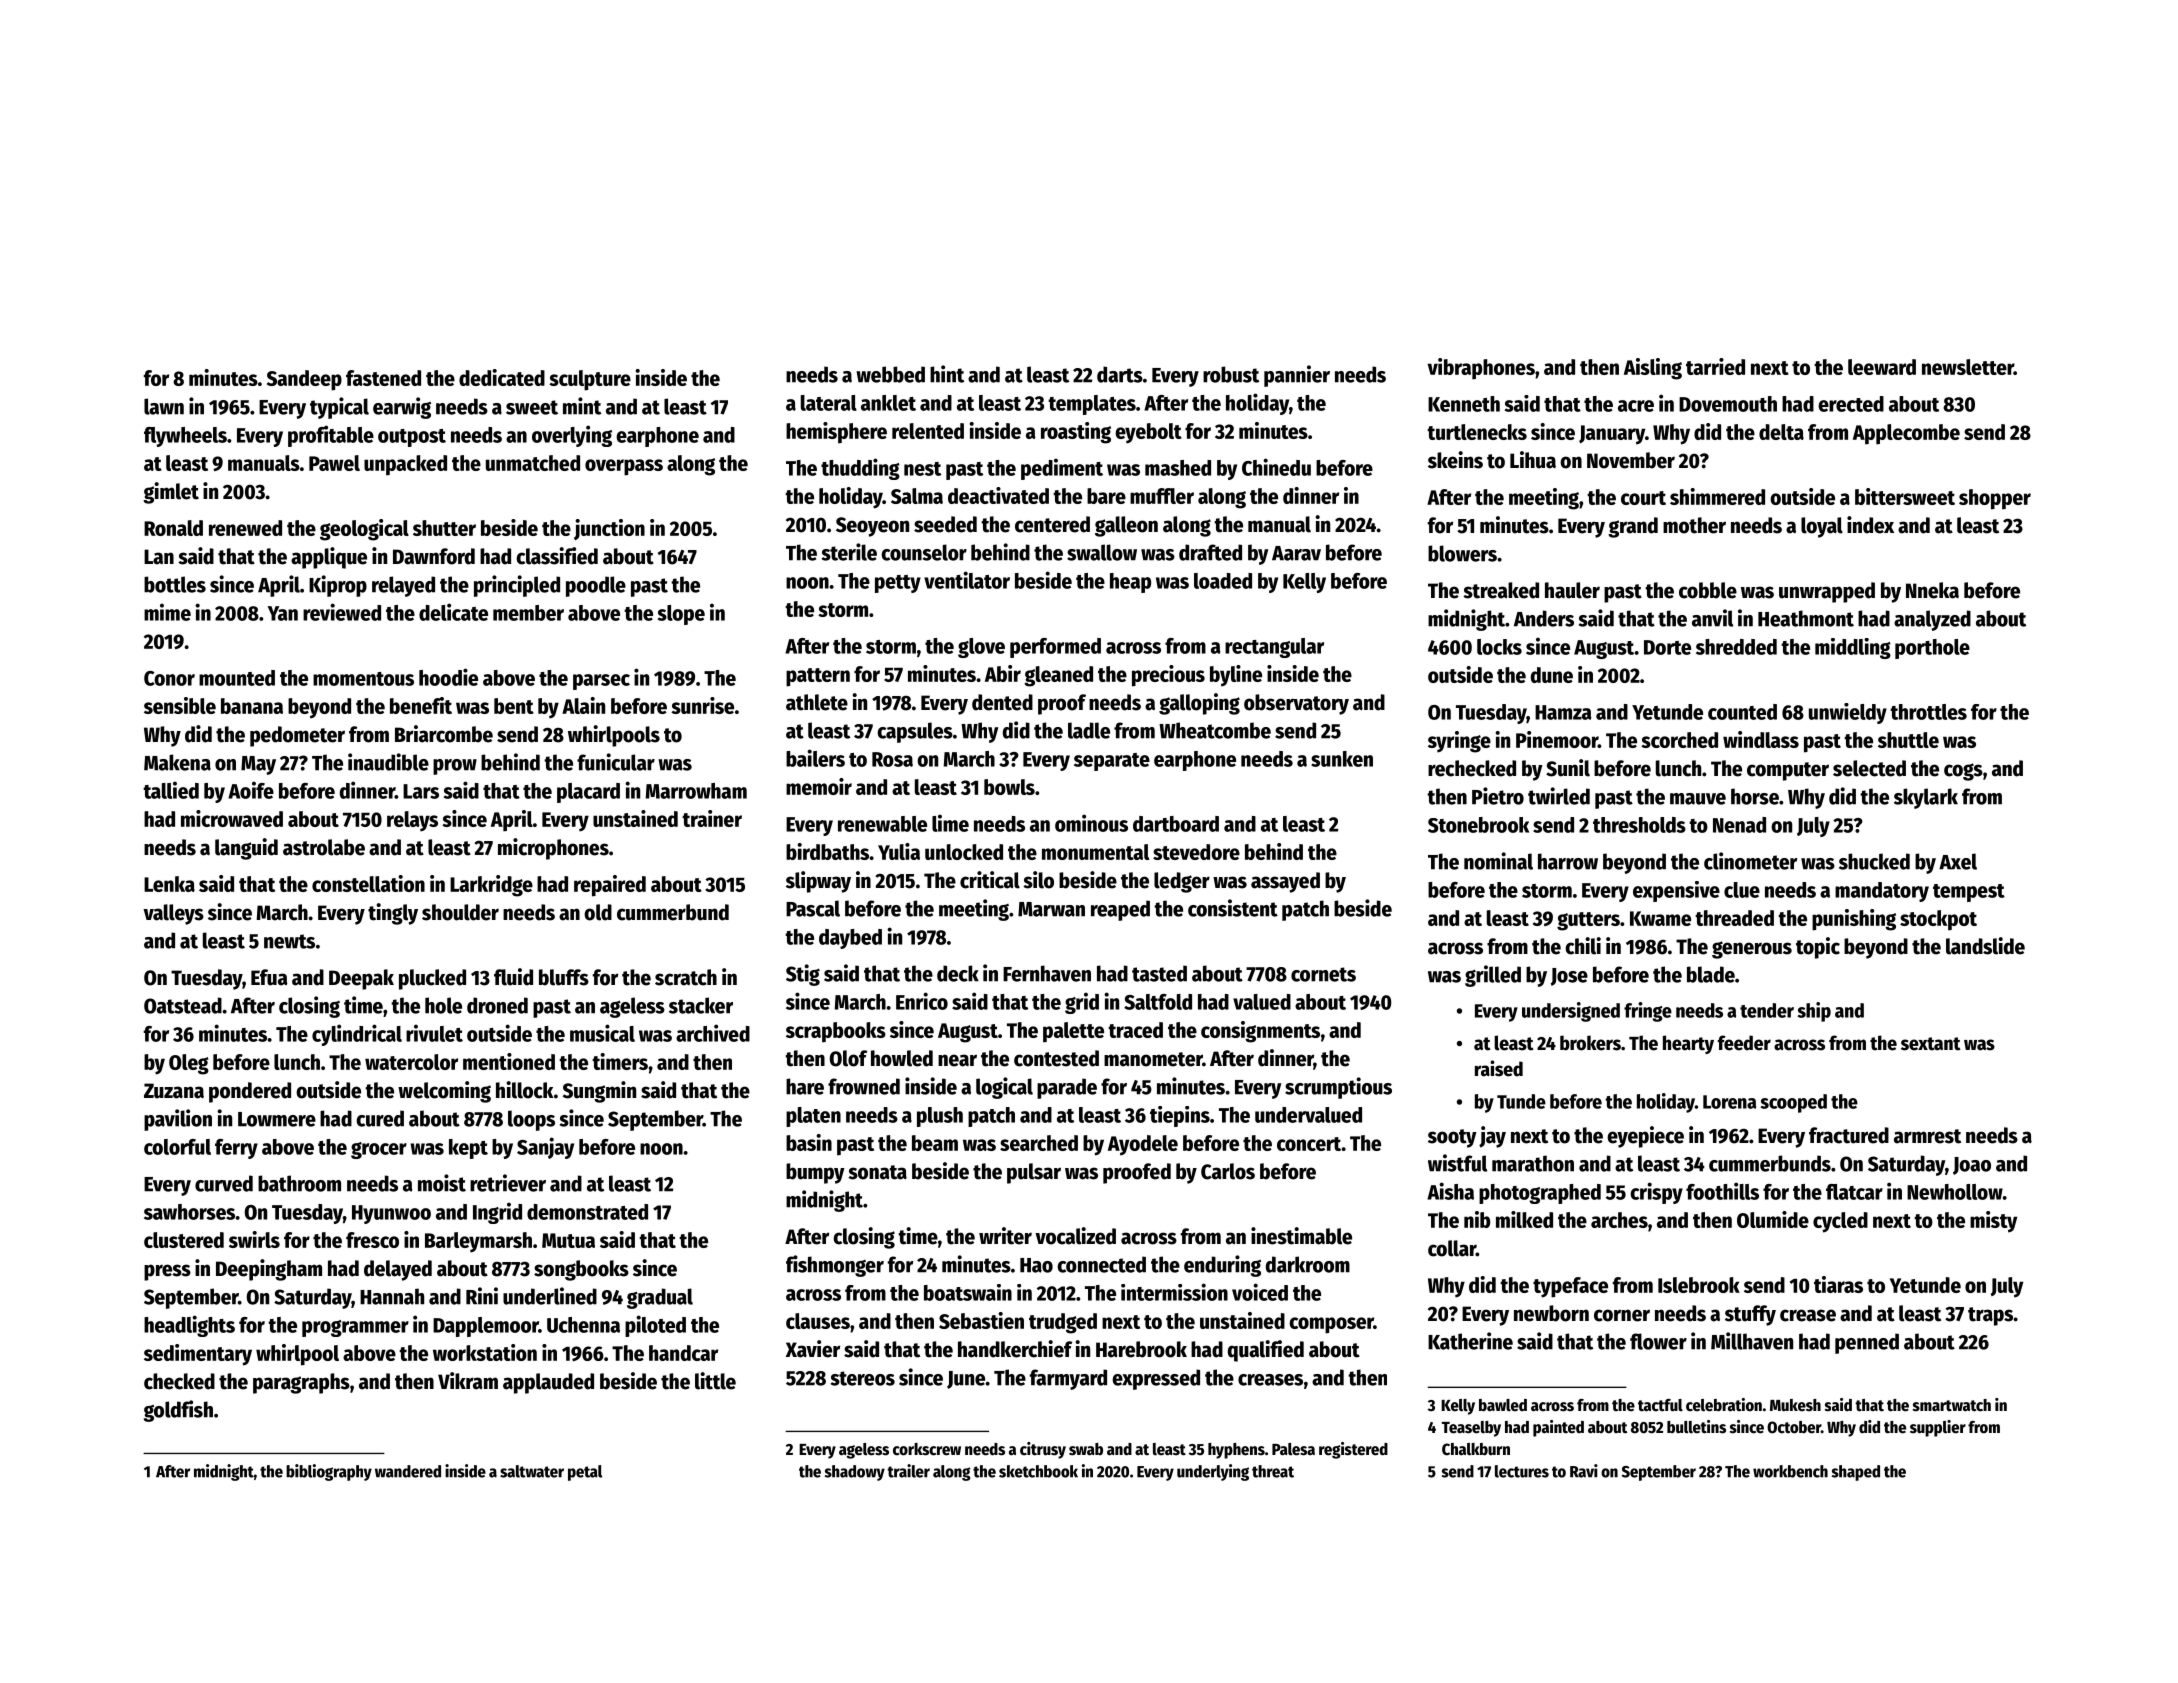 Image resolution: width=2178 pixels, height=1683 pixels. What do you see at coordinates (981, 648) in the screenshot?
I see `glove` at bounding box center [981, 648].
